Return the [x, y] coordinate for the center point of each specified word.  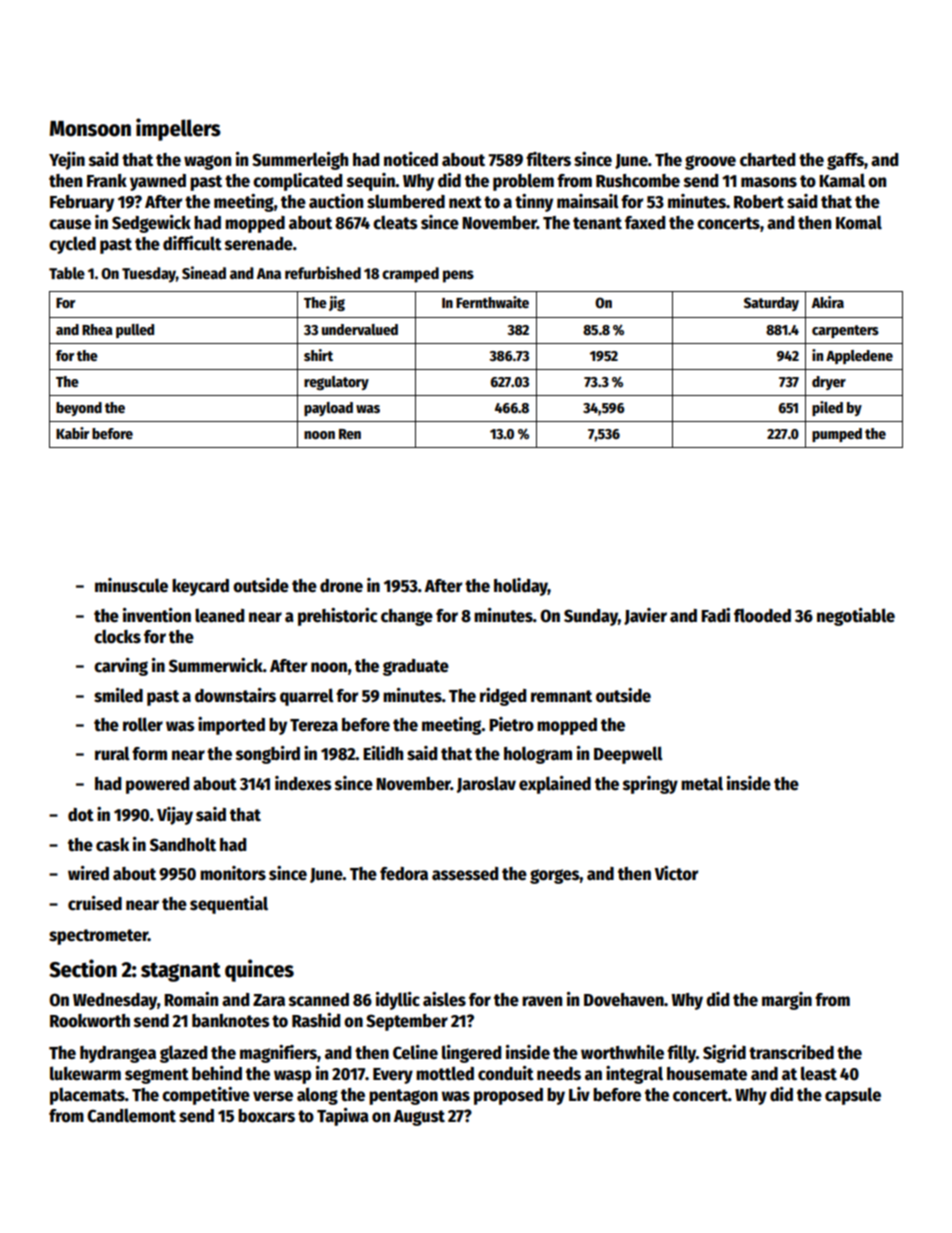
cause [70, 224]
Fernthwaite [492, 302]
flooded [762, 616]
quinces [259, 970]
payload [328, 409]
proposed [508, 1096]
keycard [200, 587]
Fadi [715, 615]
